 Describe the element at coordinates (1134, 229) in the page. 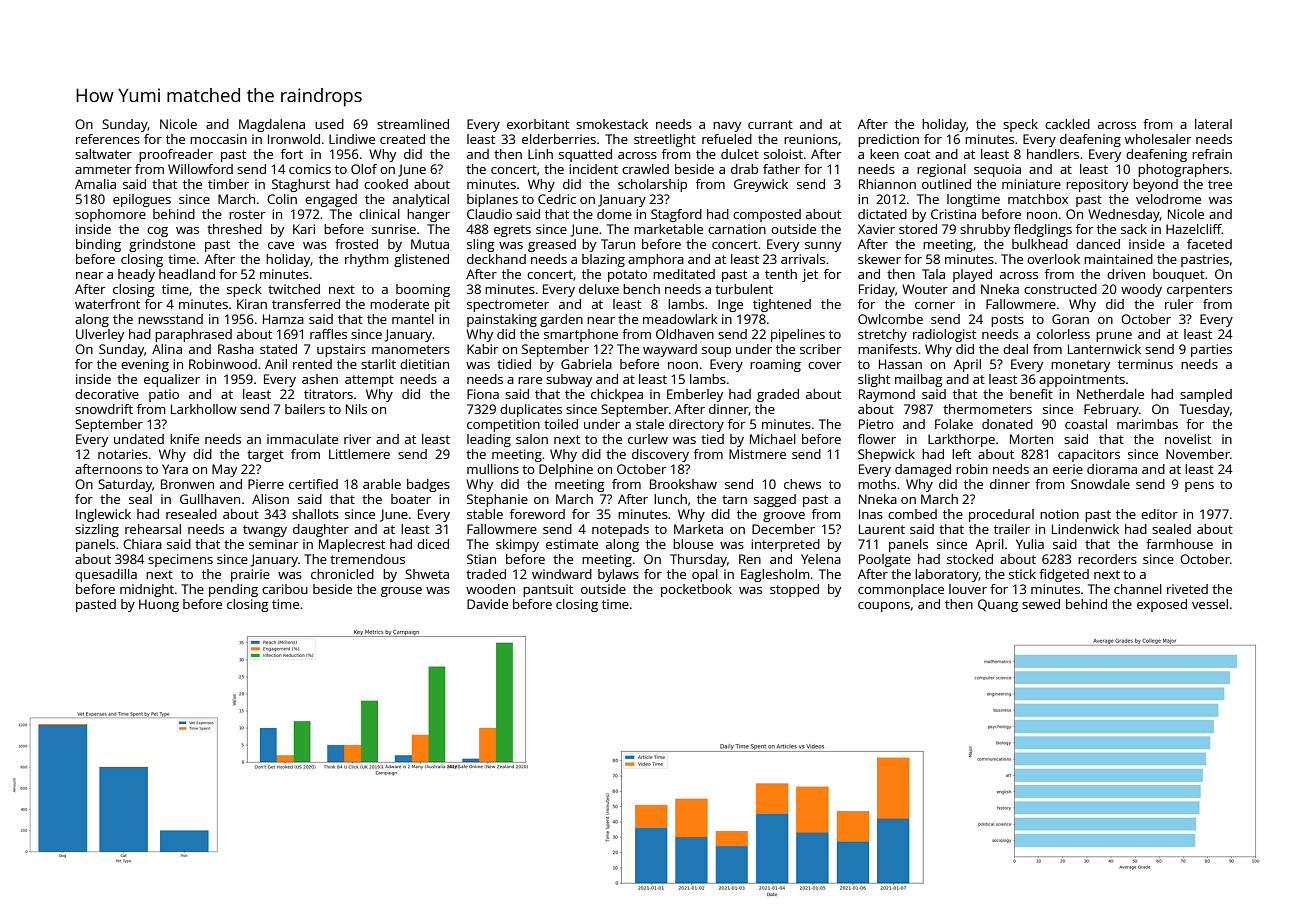

I see `sack` at that location.
